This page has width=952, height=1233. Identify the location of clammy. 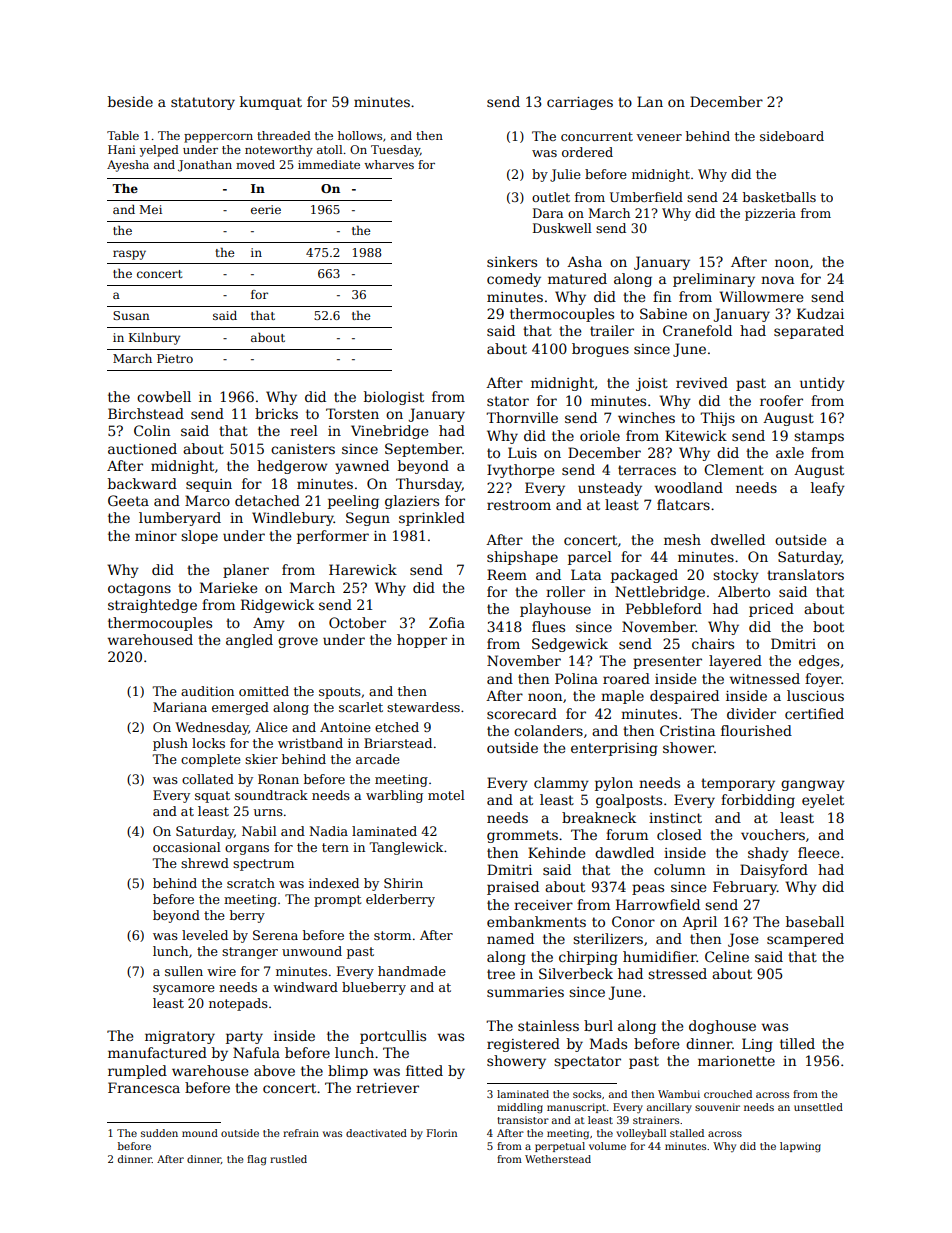
(561, 784).
